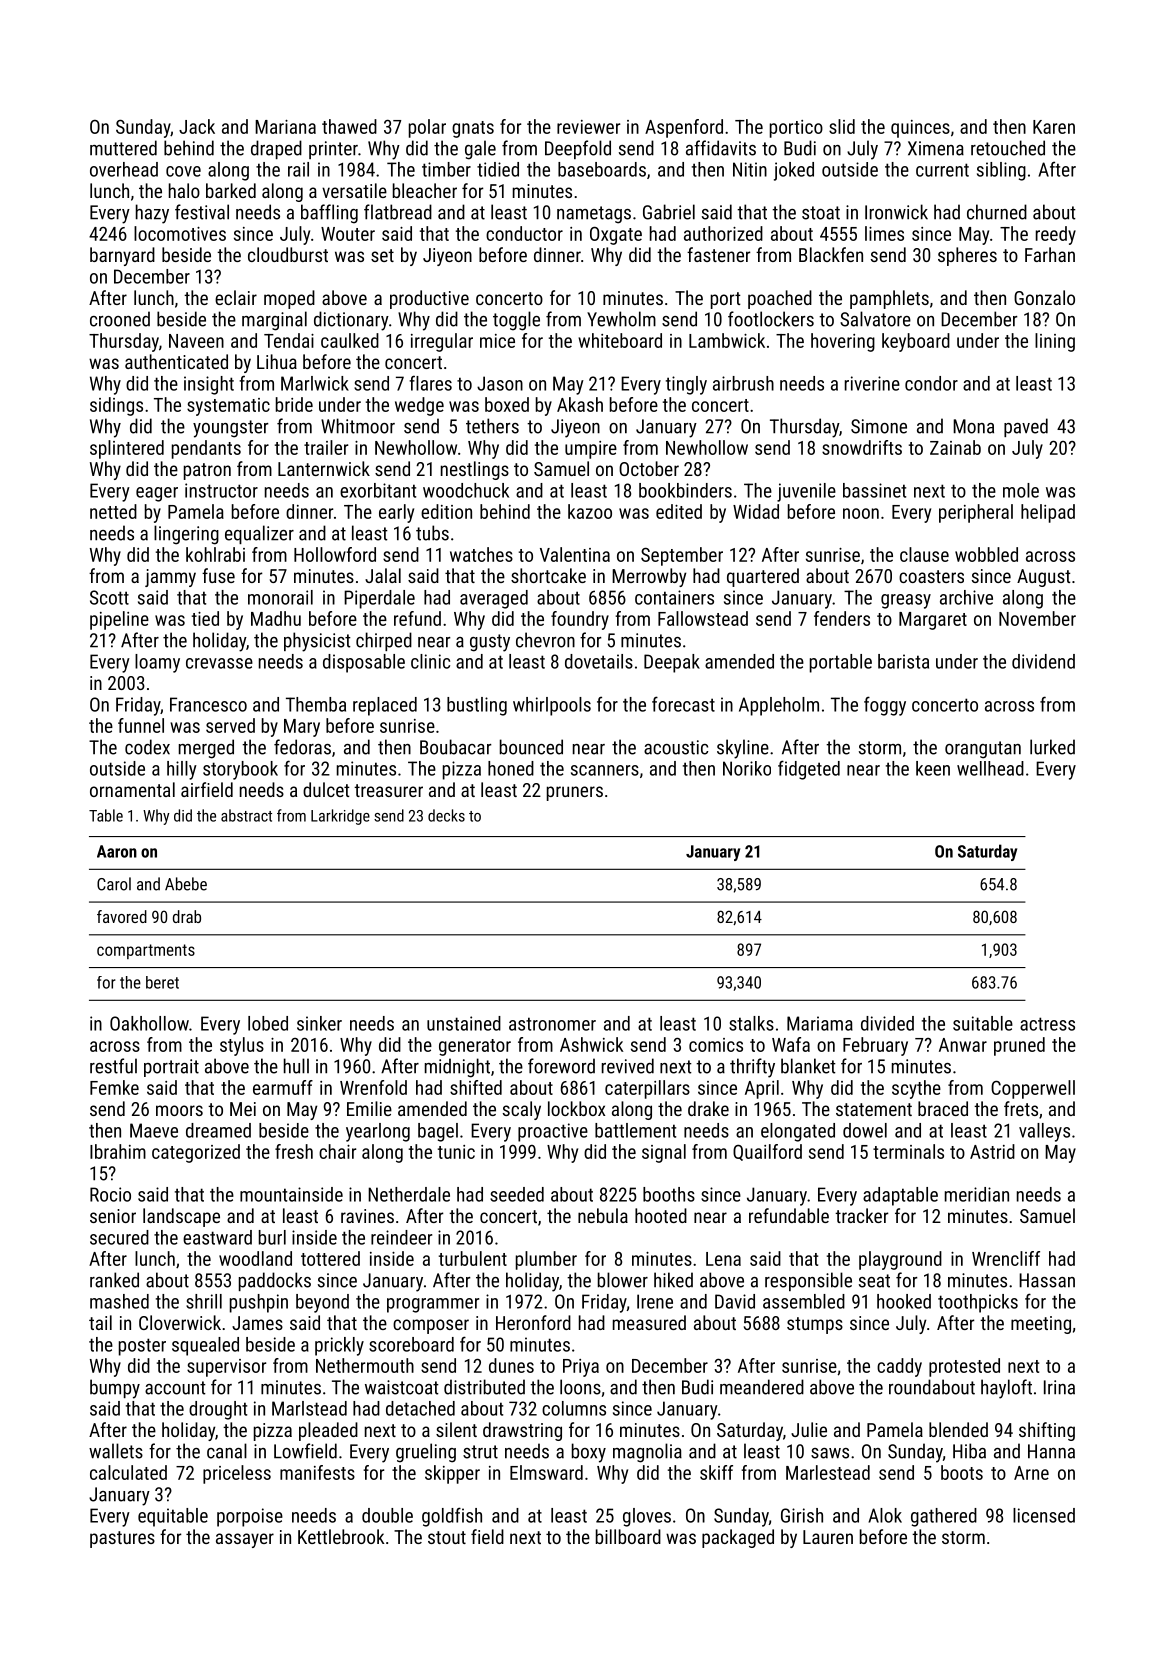 The width and height of the image is (1165, 1654). Describe the element at coordinates (649, 577) in the image. I see `Merrowby` at that location.
